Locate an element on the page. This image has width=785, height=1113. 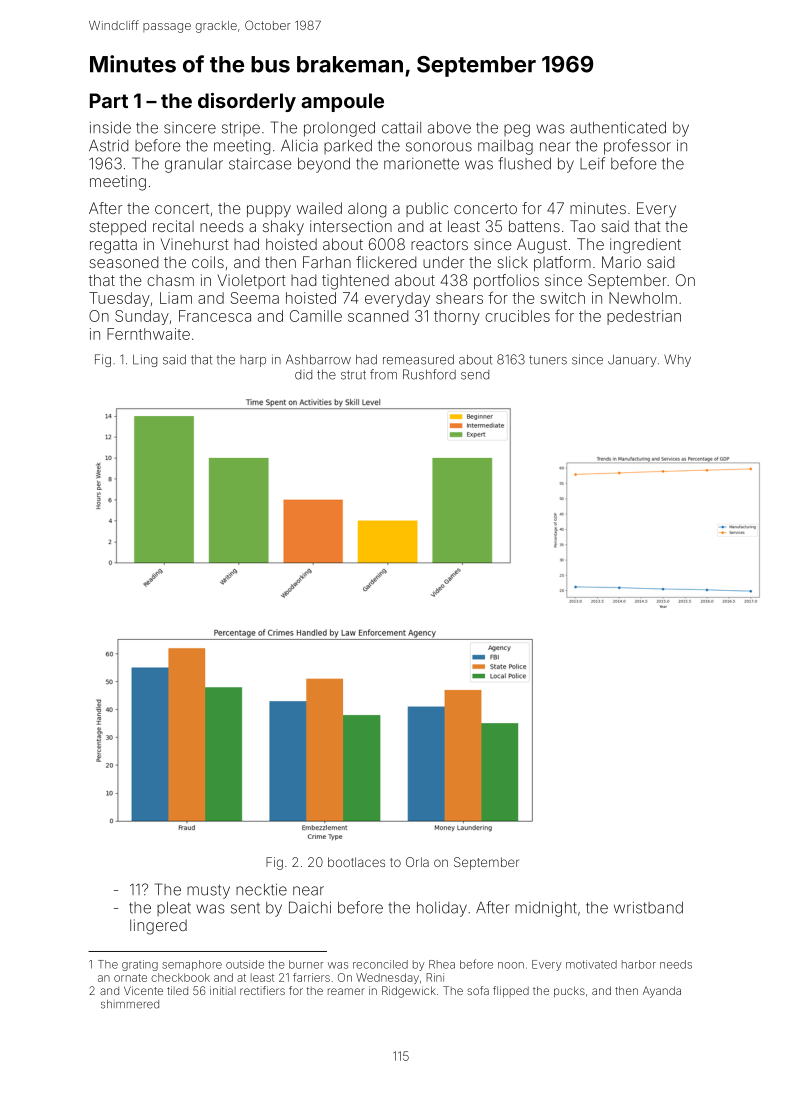
wristband is located at coordinates (648, 908).
